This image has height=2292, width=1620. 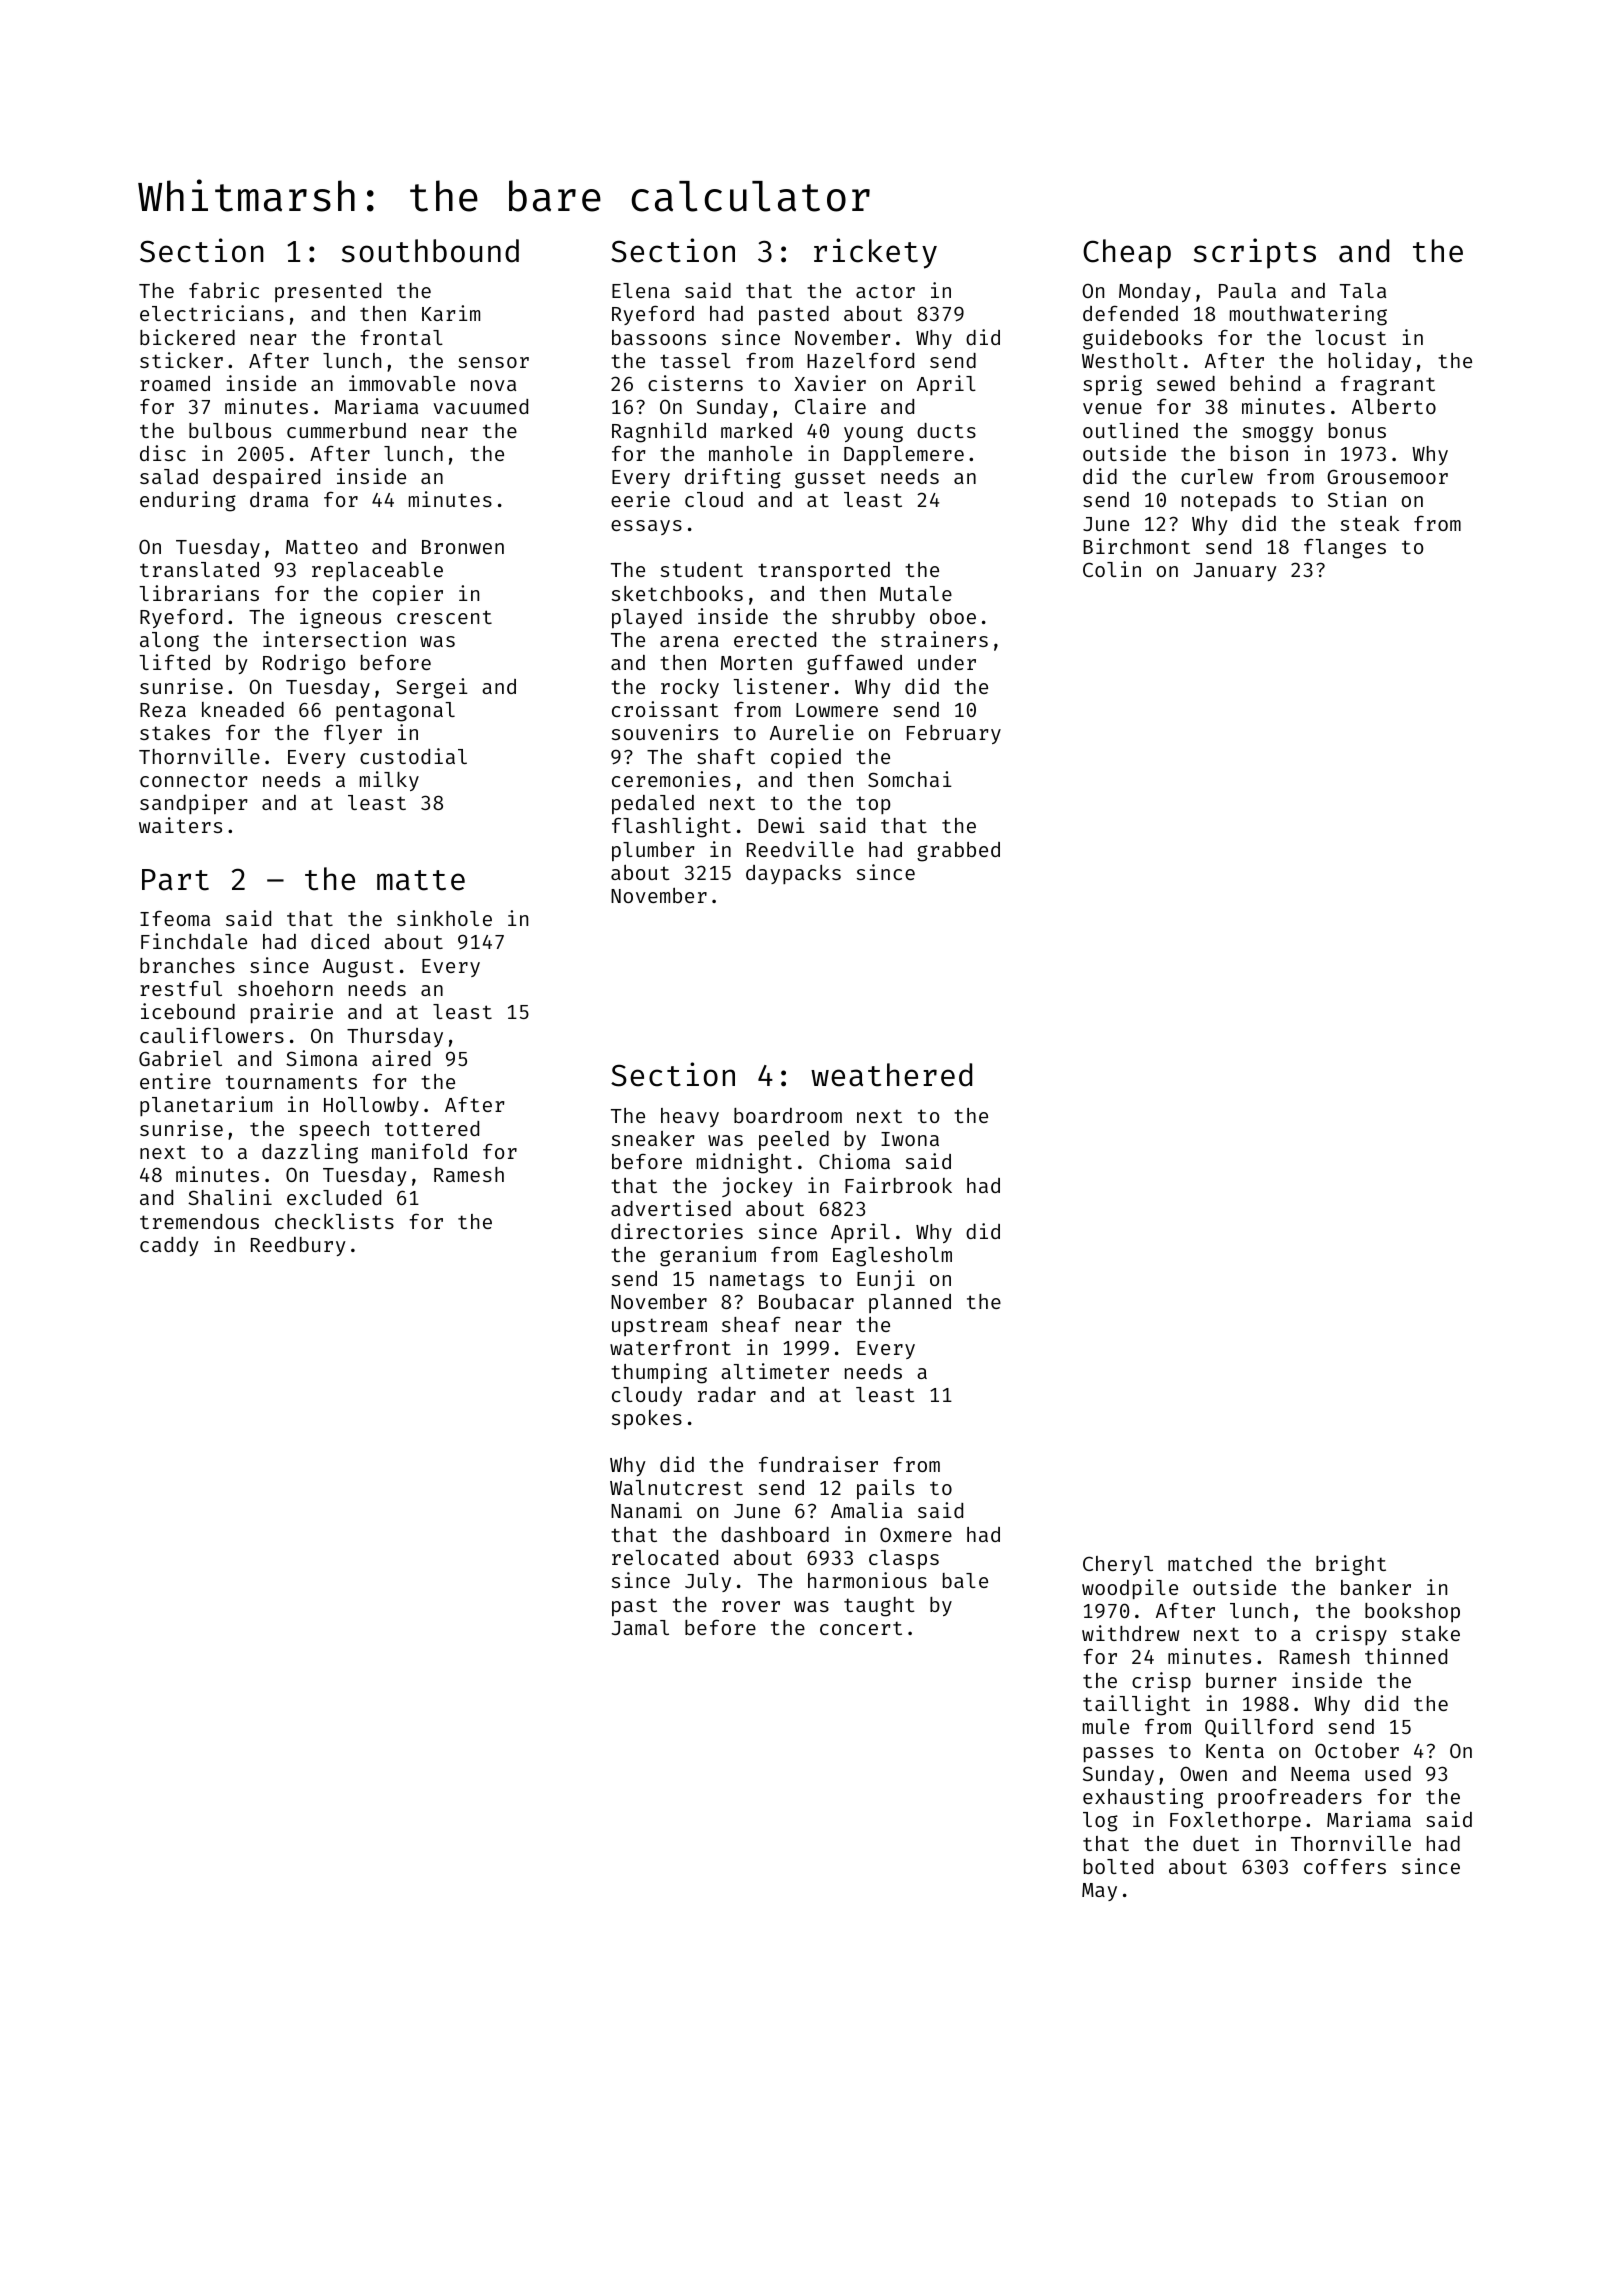 What do you see at coordinates (958, 852) in the image?
I see `grabbed` at bounding box center [958, 852].
